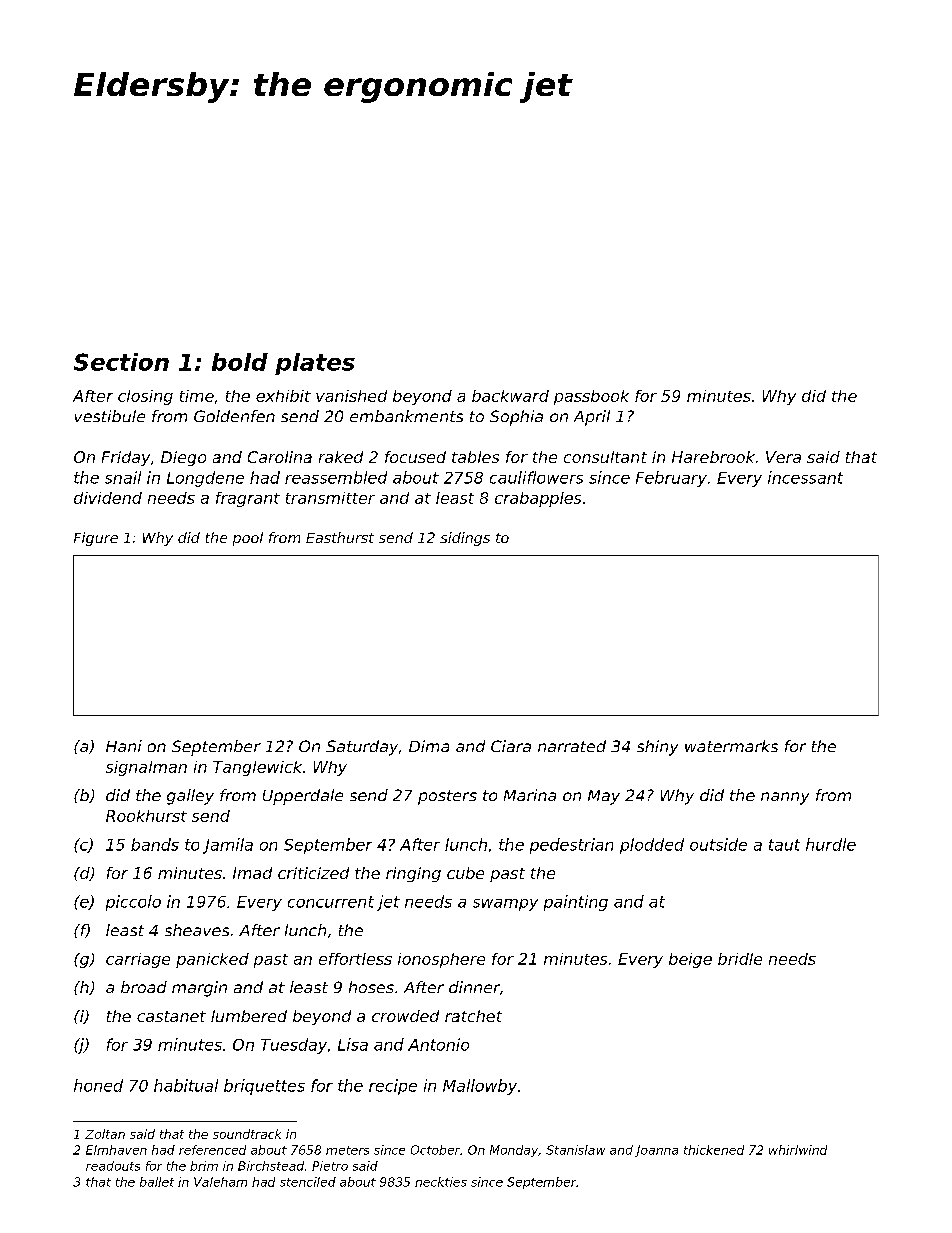 This page has width=952, height=1233. What do you see at coordinates (303, 797) in the page?
I see `Upperdale` at bounding box center [303, 797].
